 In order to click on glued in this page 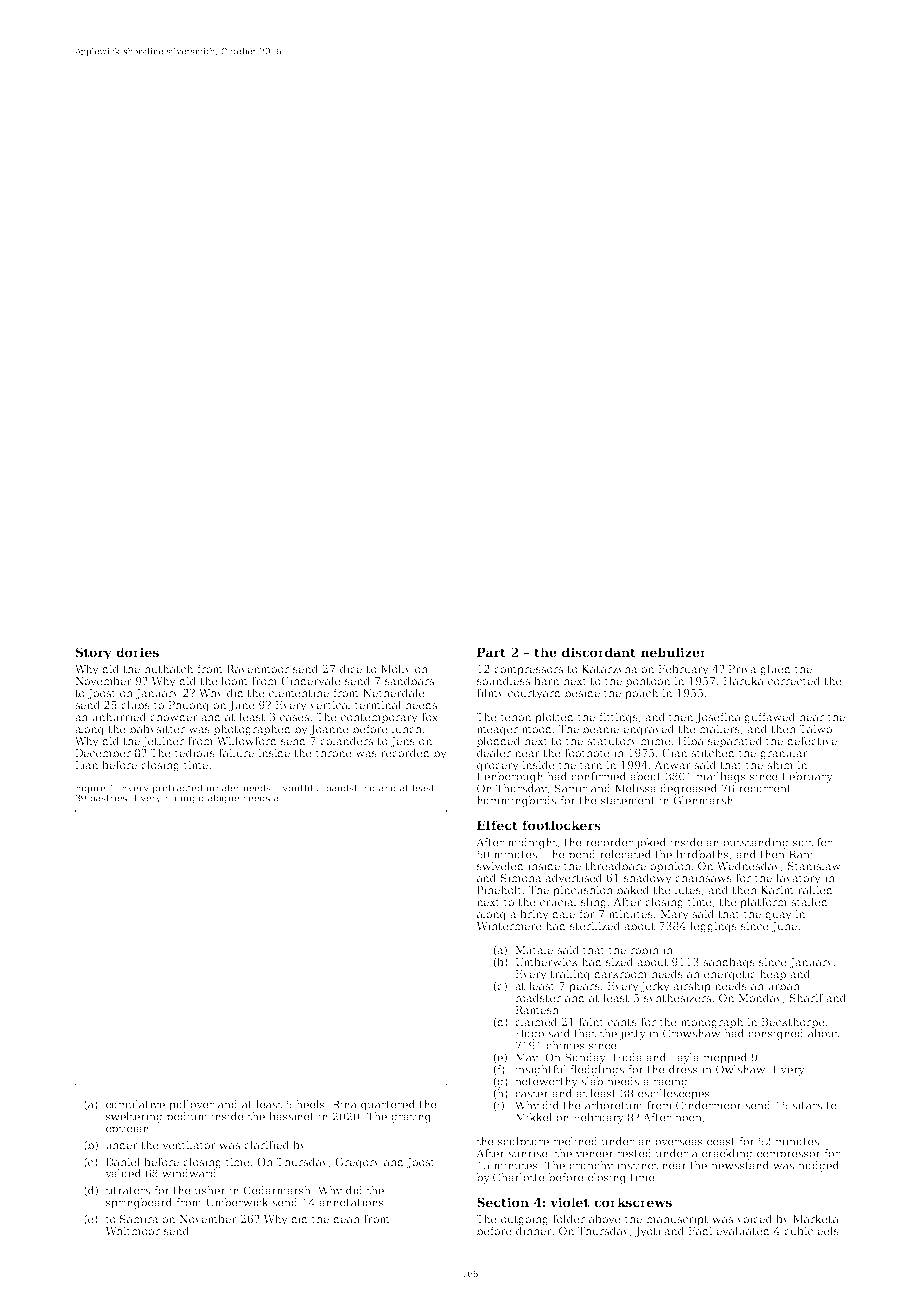, I will do `click(775, 670)`.
